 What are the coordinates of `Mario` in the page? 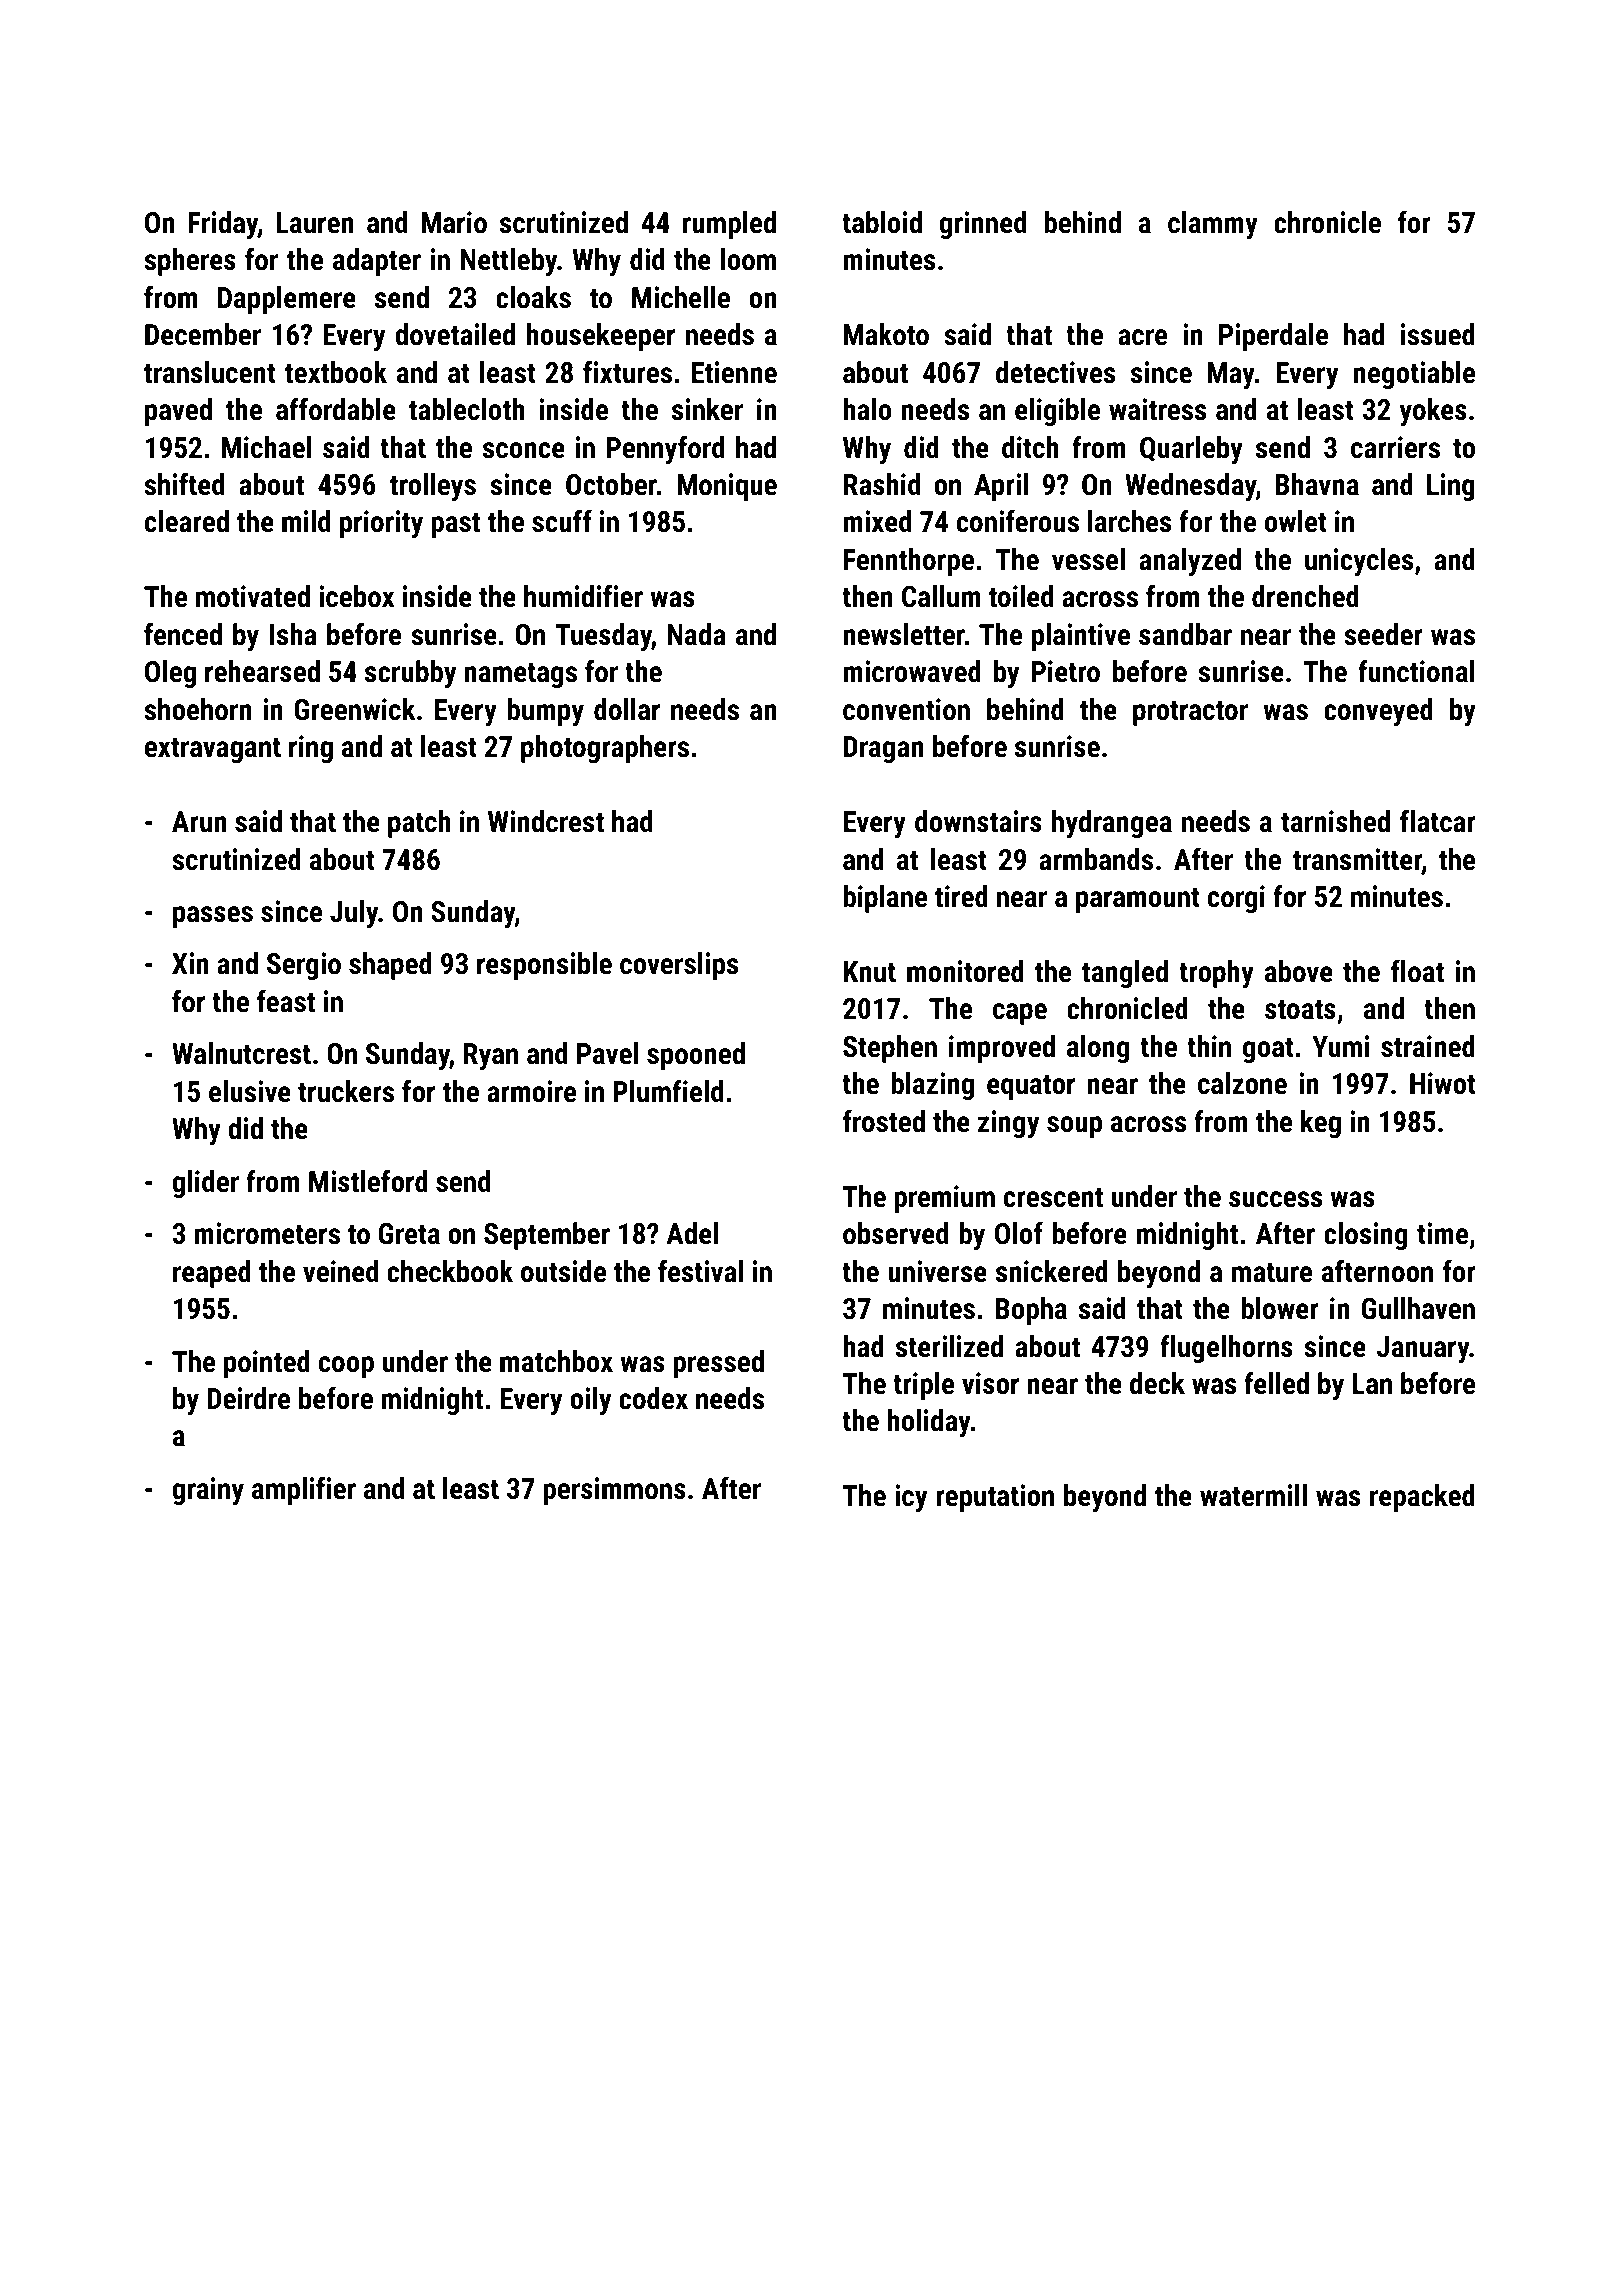 It's located at (454, 222).
